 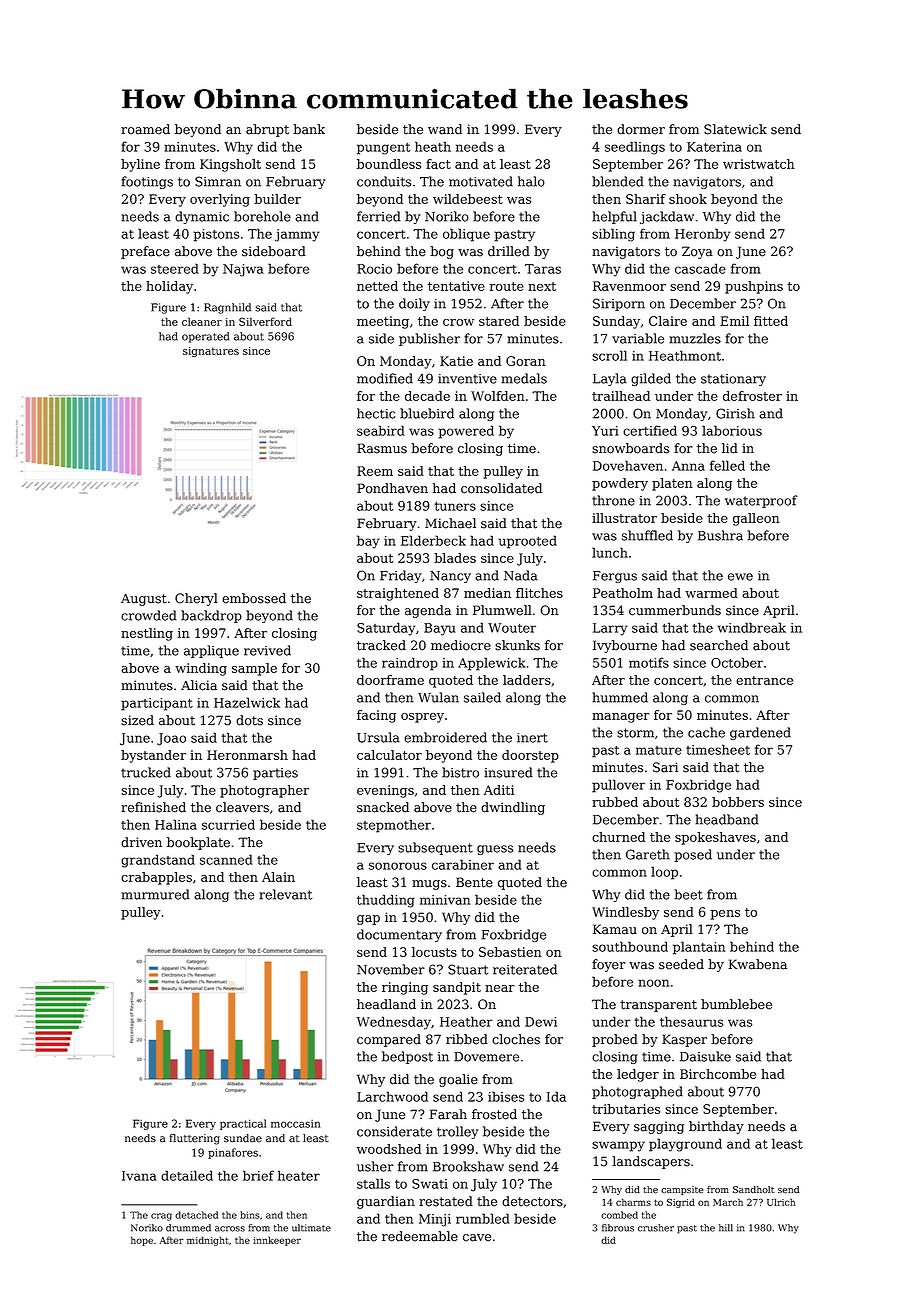 What do you see at coordinates (155, 894) in the screenshot?
I see `murmured` at bounding box center [155, 894].
